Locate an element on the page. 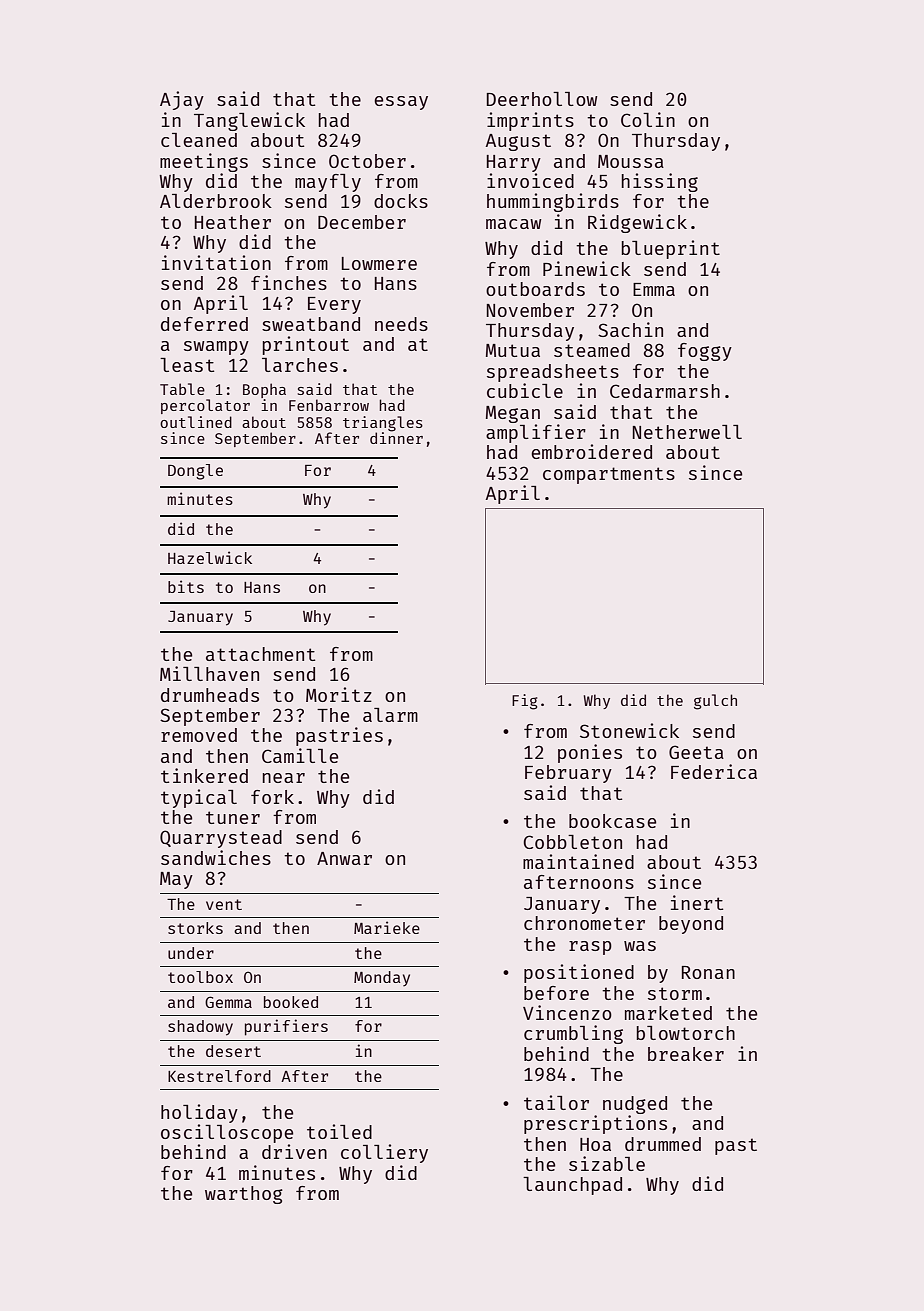  alarm is located at coordinates (390, 715).
